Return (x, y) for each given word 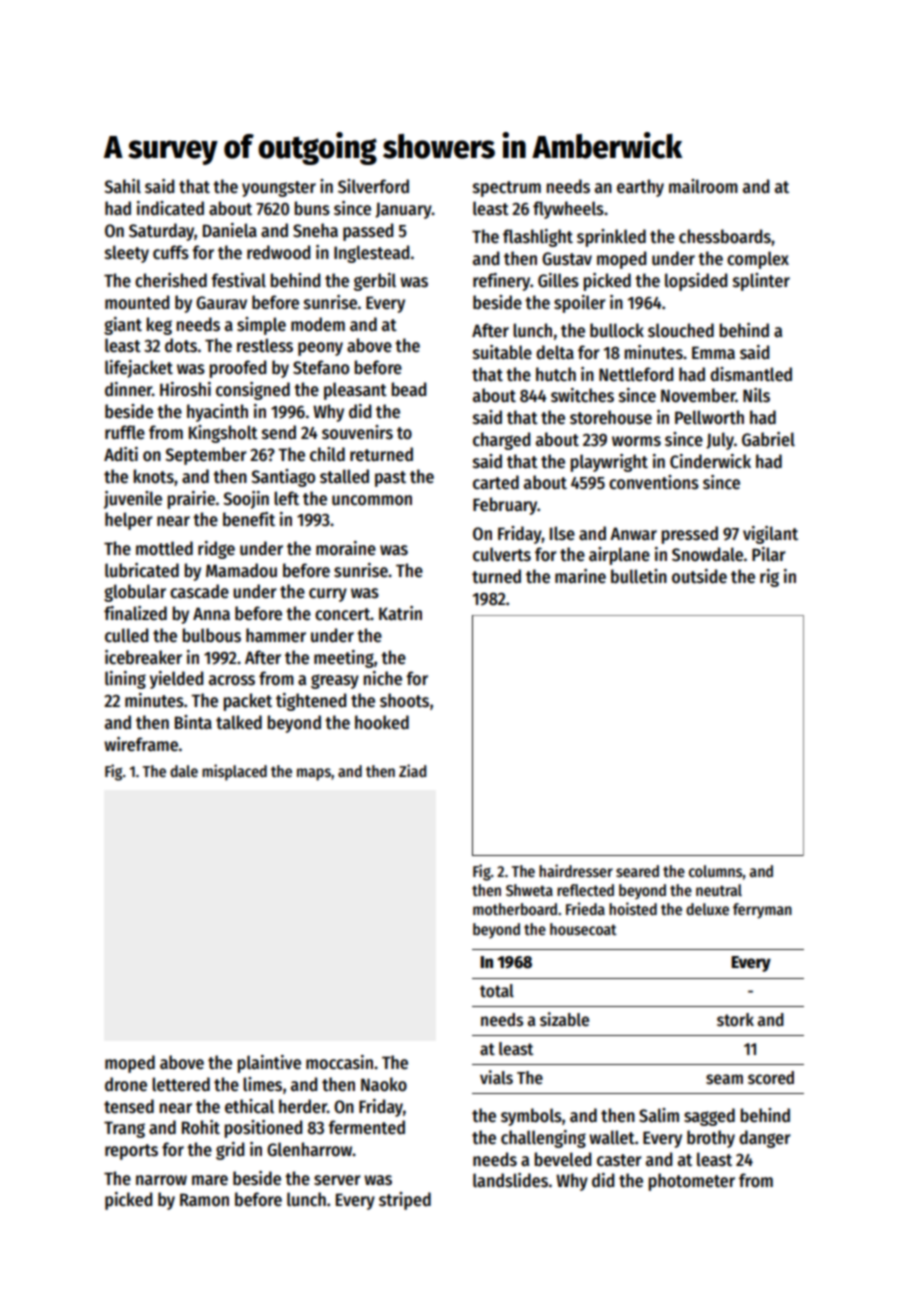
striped (405, 1201)
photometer (691, 1182)
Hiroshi (185, 389)
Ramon (204, 1200)
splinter (761, 282)
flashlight (538, 238)
